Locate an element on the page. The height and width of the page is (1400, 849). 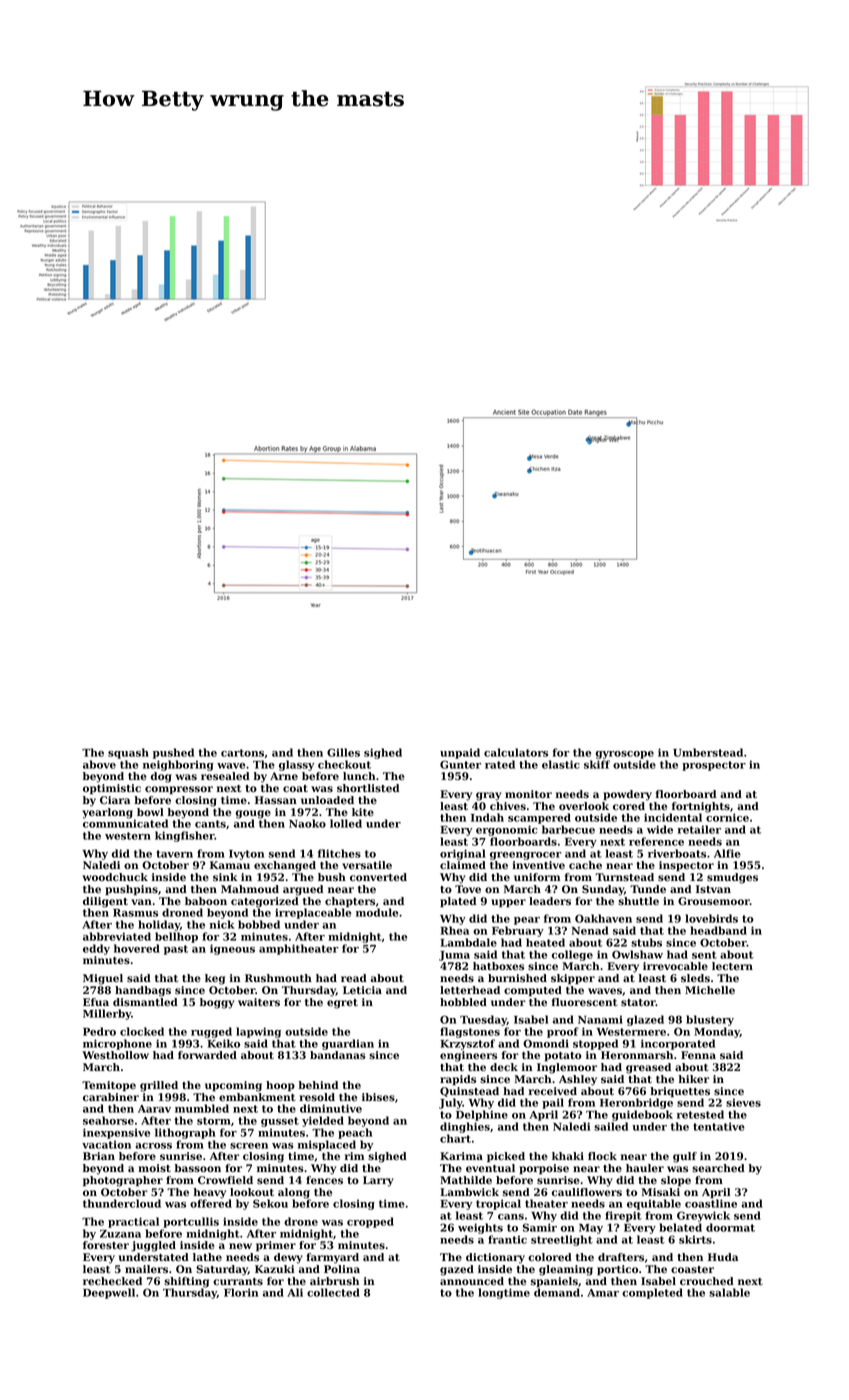
dictionary is located at coordinates (495, 1258).
